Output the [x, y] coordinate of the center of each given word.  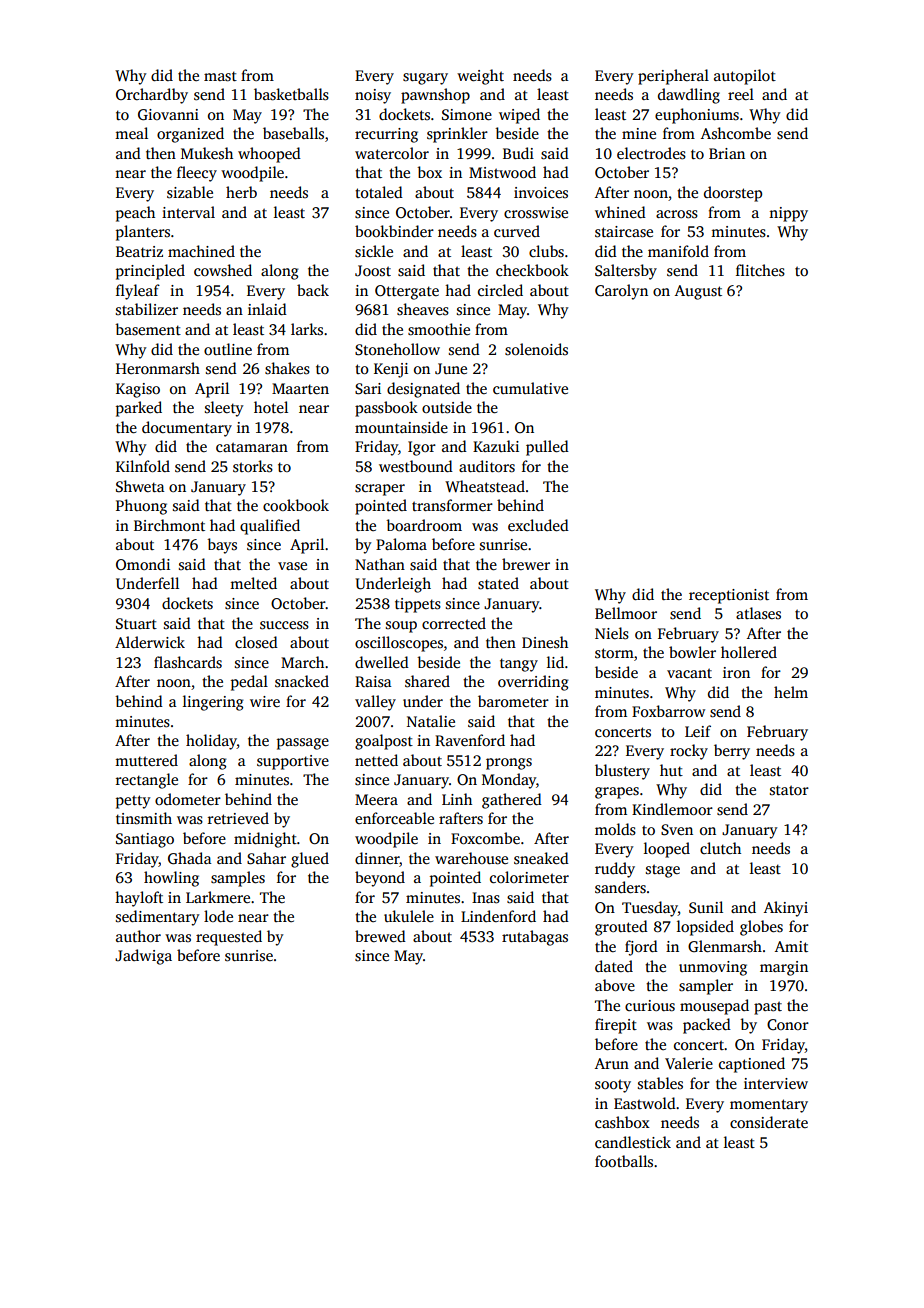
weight [480, 77]
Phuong [141, 507]
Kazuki [496, 446]
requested [229, 938]
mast [220, 76]
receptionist [729, 596]
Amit [791, 946]
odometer [188, 799]
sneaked [541, 858]
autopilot [745, 77]
